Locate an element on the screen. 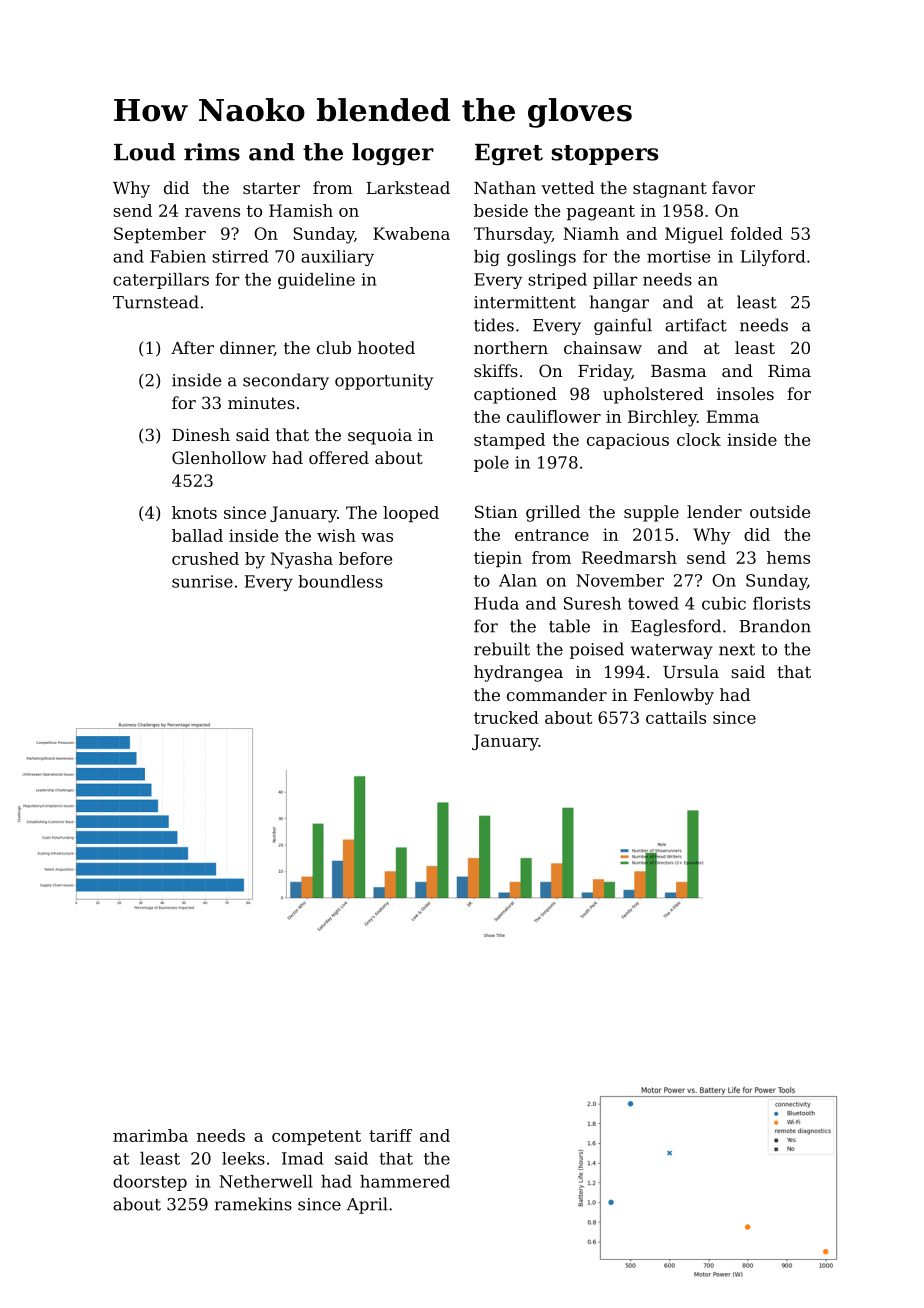  commander is located at coordinates (557, 694).
